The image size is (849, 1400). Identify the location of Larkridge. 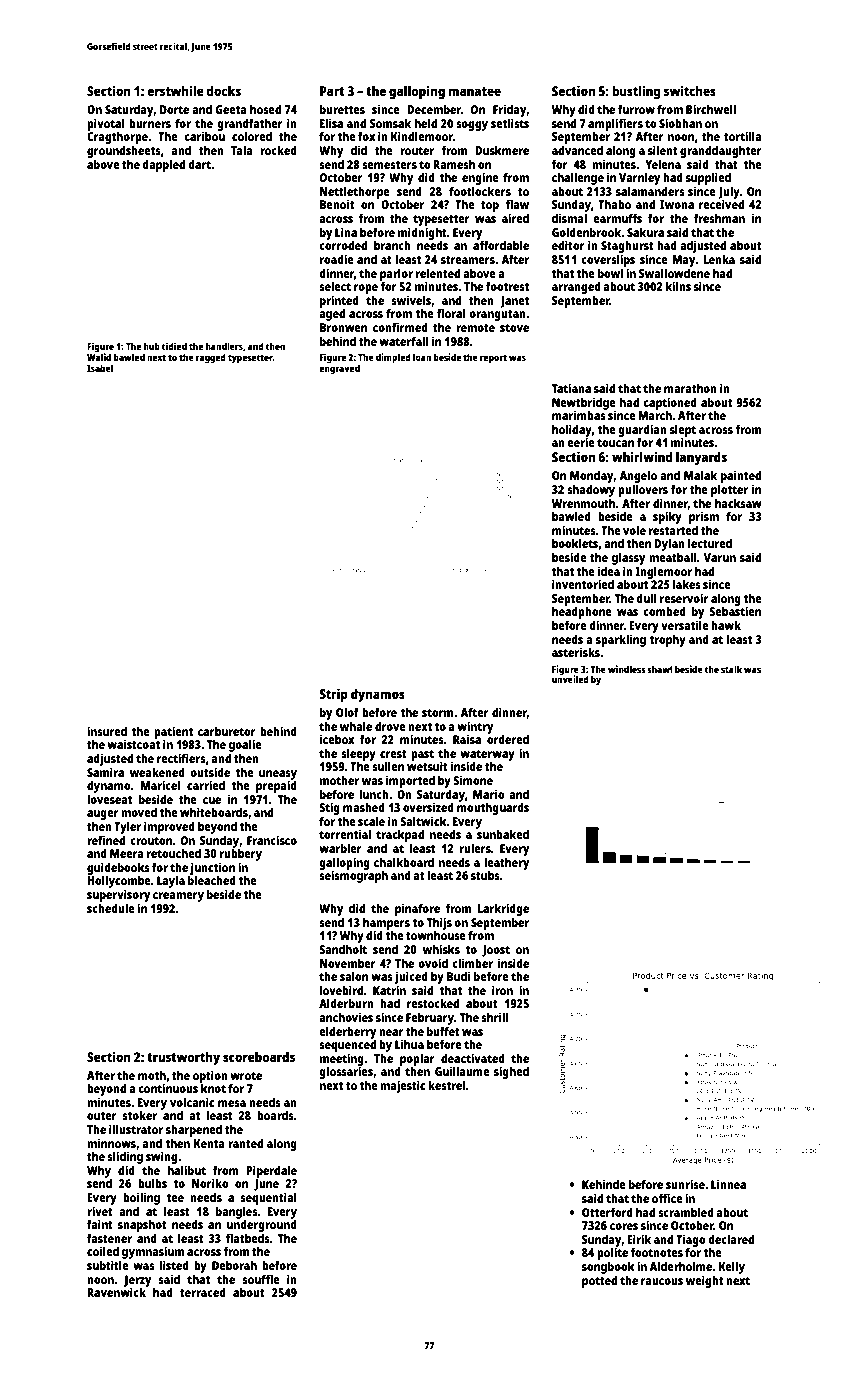
(503, 909).
